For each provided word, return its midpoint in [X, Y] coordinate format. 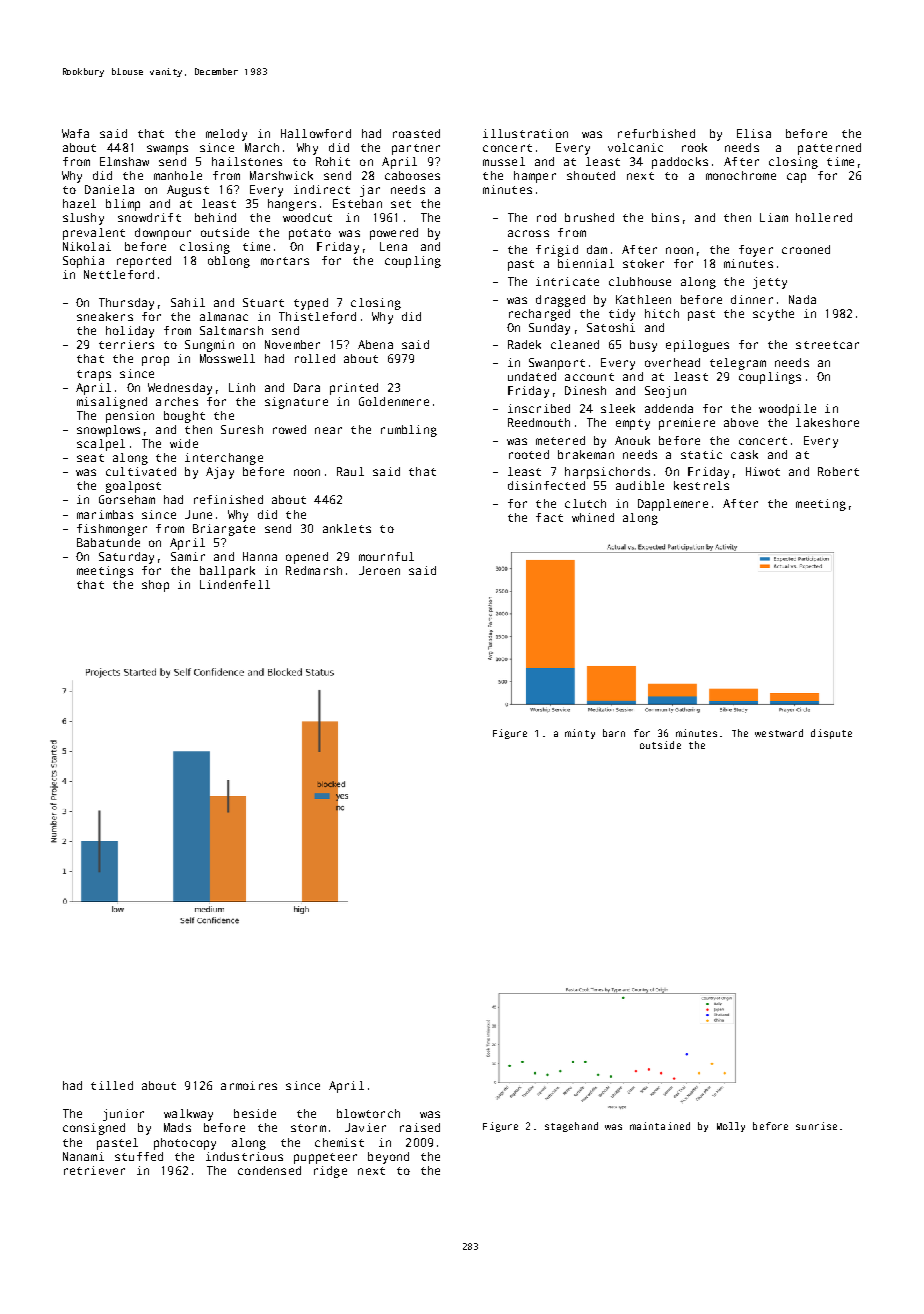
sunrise [816, 1126]
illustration [525, 133]
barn [614, 733]
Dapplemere [673, 505]
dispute [831, 734]
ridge [330, 1172]
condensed [269, 1170]
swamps [167, 150]
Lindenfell [235, 584]
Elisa [754, 133]
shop [155, 586]
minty [580, 734]
